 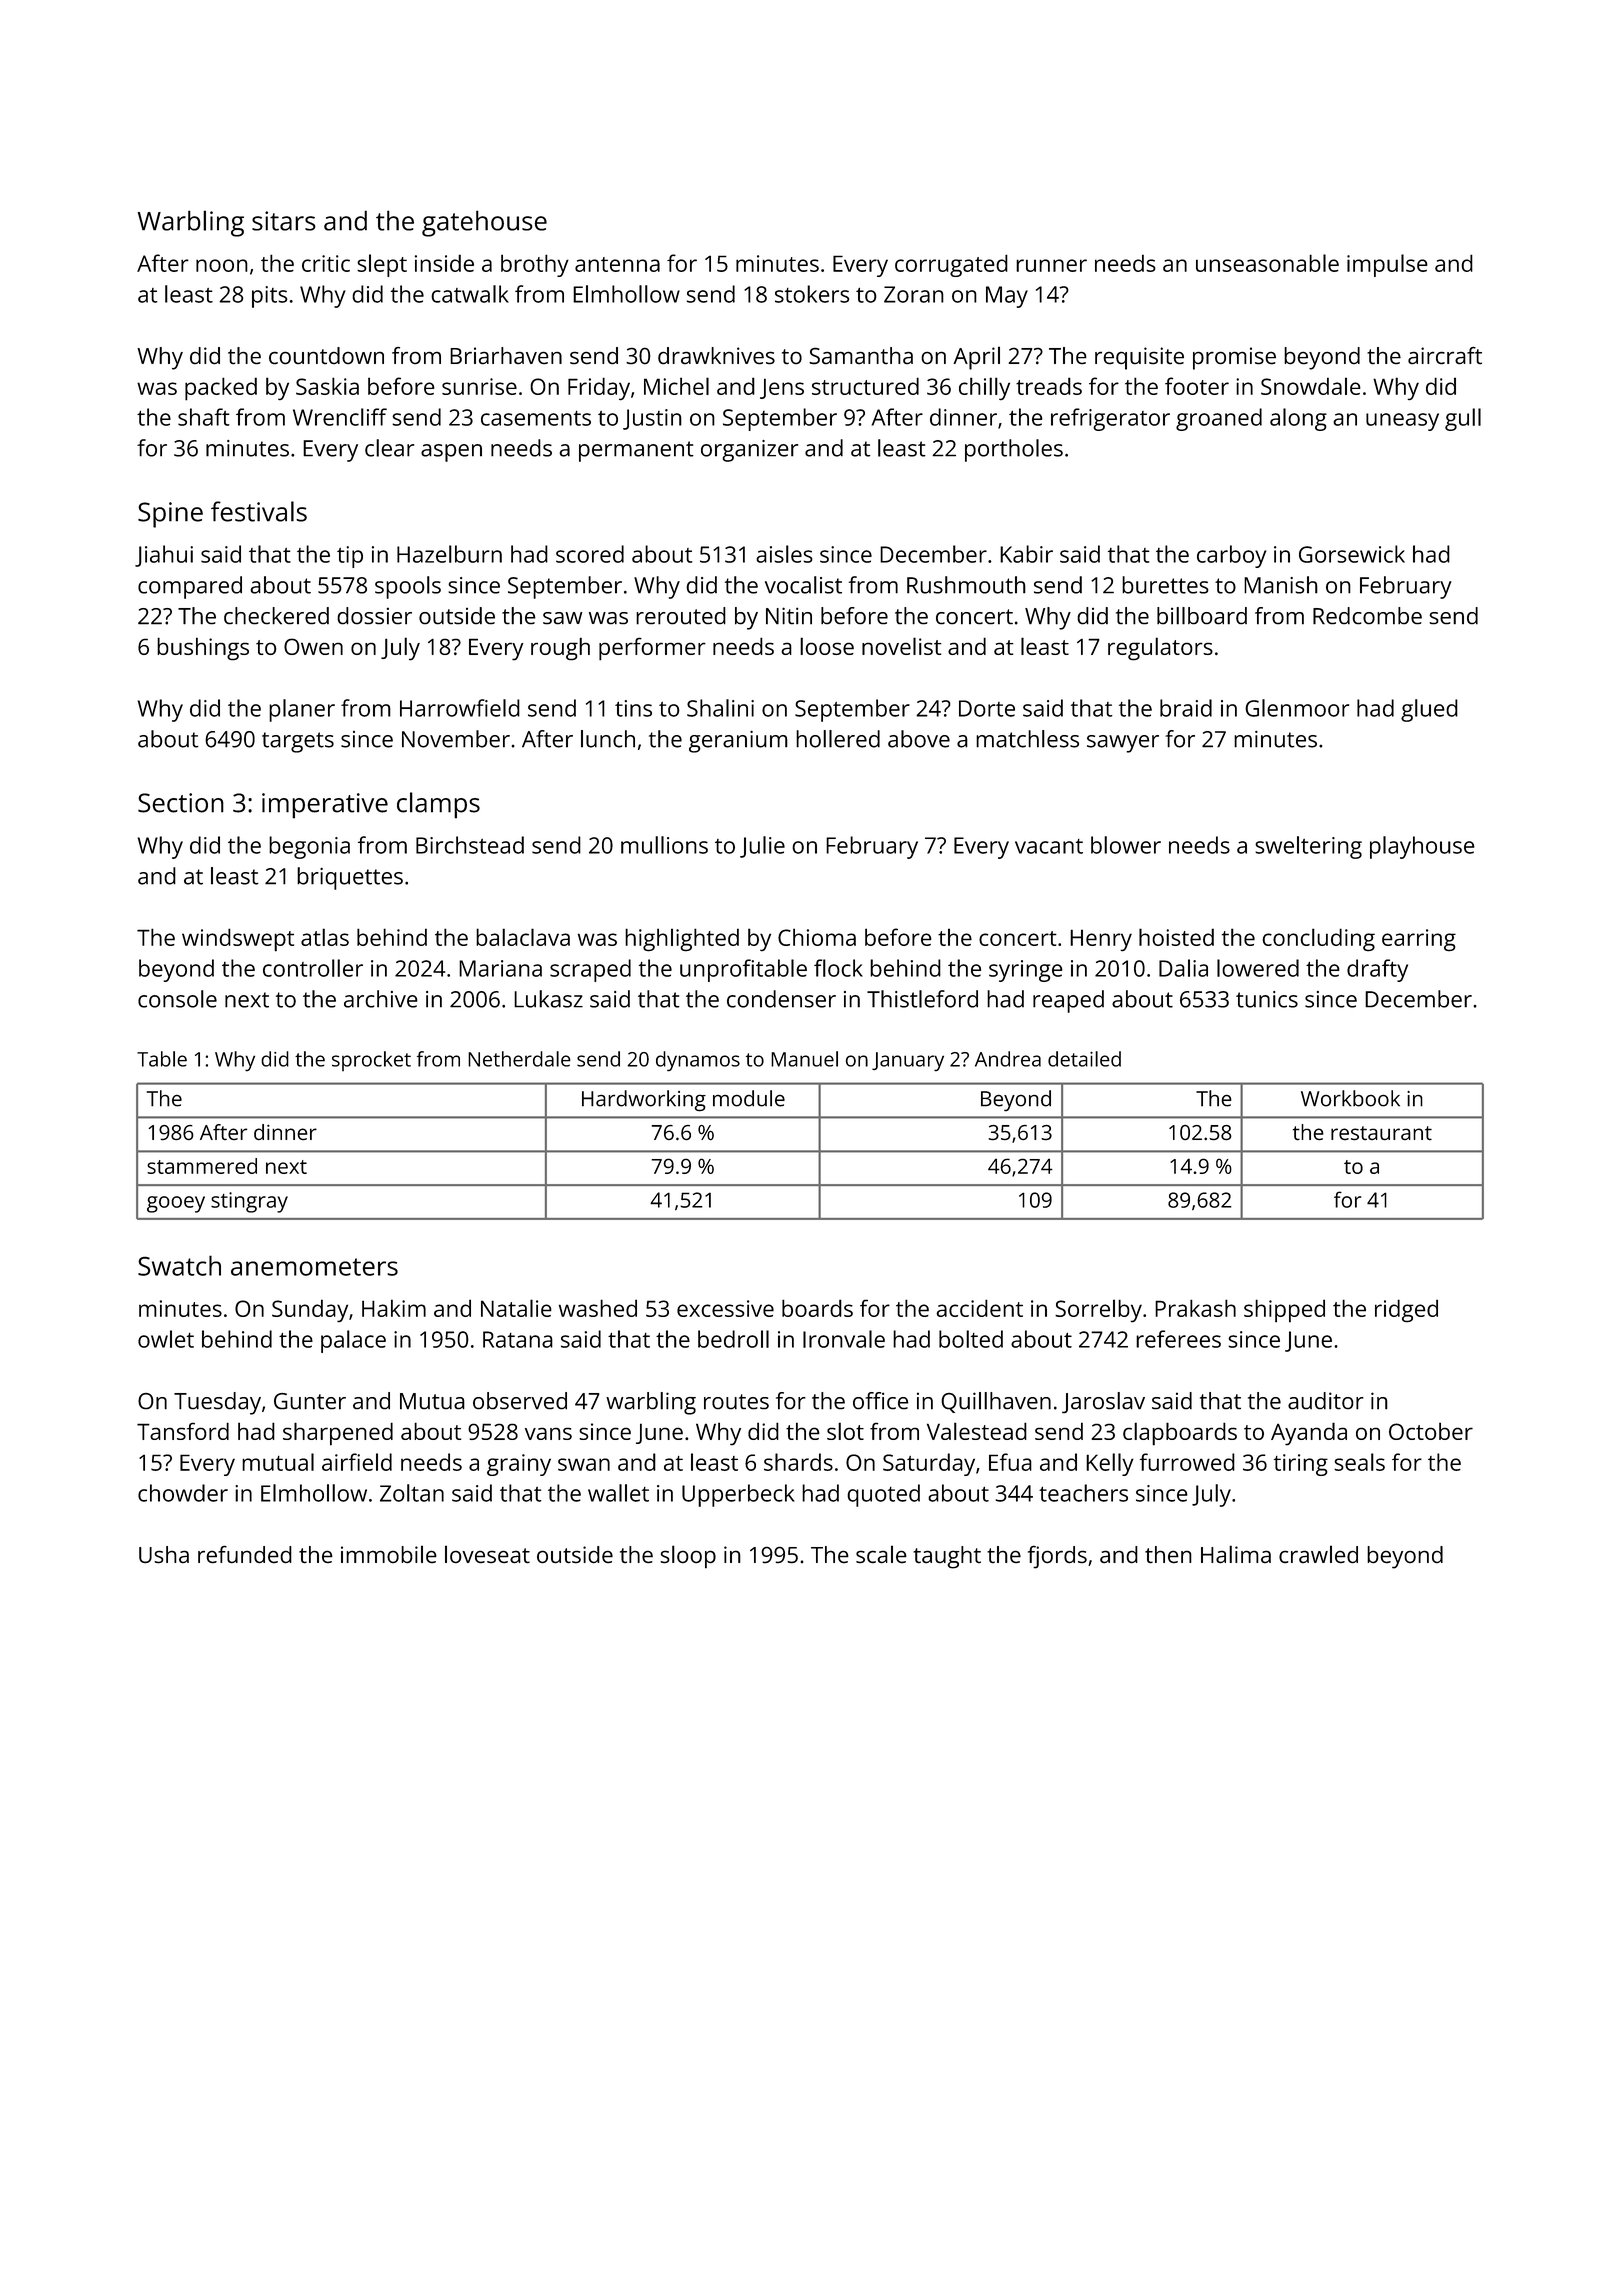 I want to click on slept, so click(x=382, y=265).
